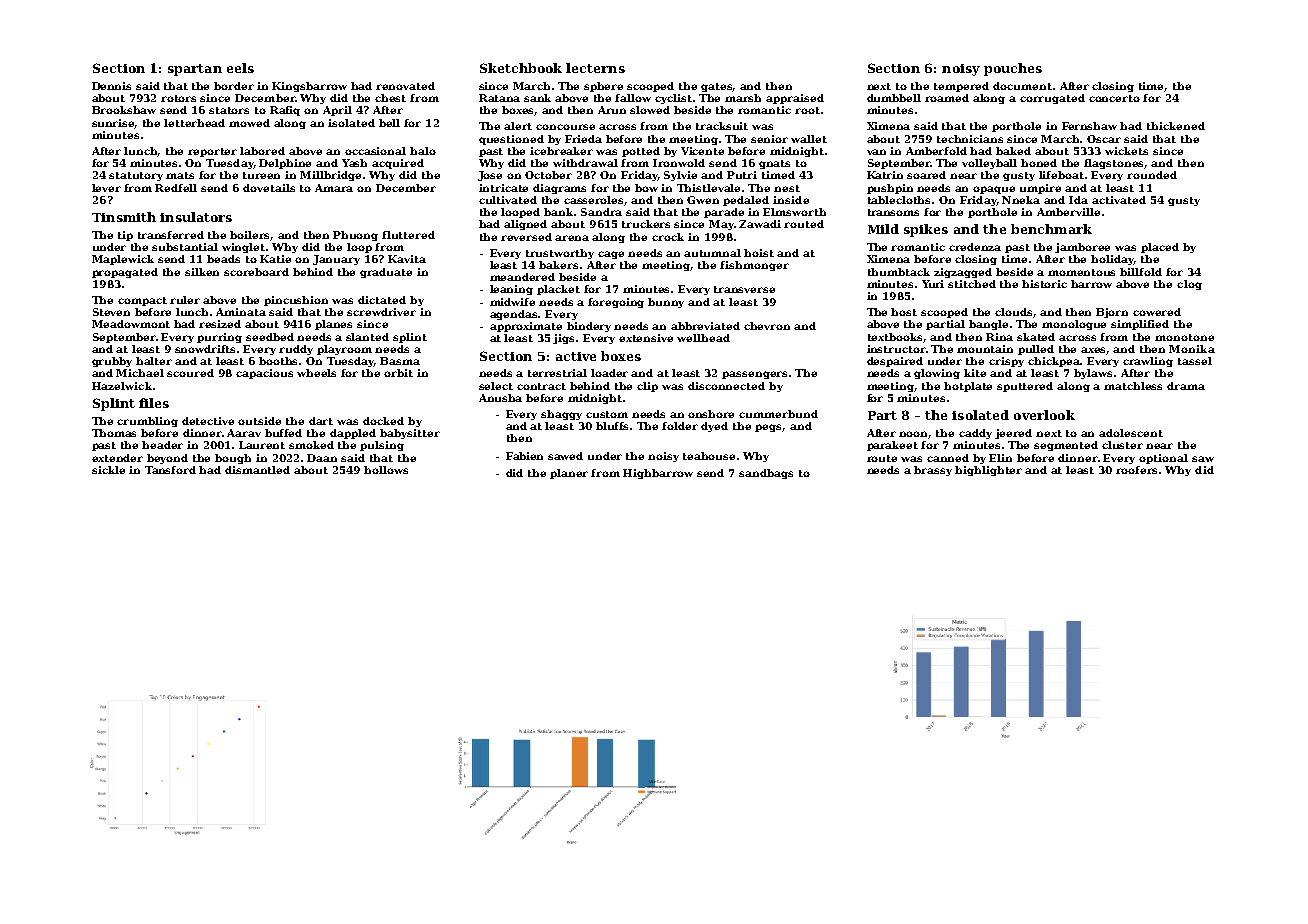 Image resolution: width=1308 pixels, height=924 pixels. What do you see at coordinates (170, 470) in the screenshot?
I see `Tansford` at bounding box center [170, 470].
